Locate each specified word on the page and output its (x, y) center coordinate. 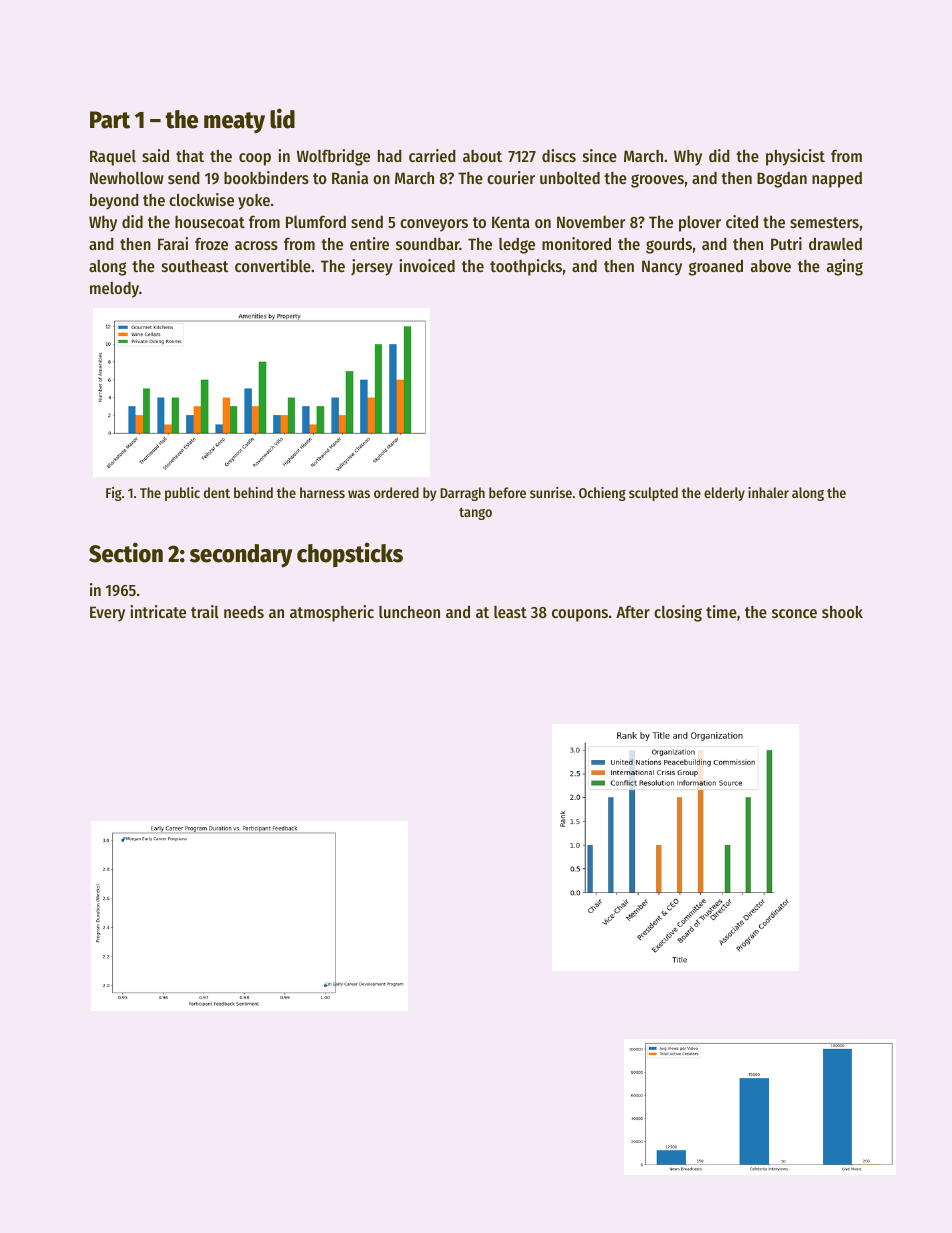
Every (107, 614)
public (182, 494)
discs (559, 155)
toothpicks (526, 267)
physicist (795, 157)
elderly (724, 494)
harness (322, 492)
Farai (173, 243)
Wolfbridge (333, 157)
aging (845, 267)
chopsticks (350, 554)
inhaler (768, 492)
